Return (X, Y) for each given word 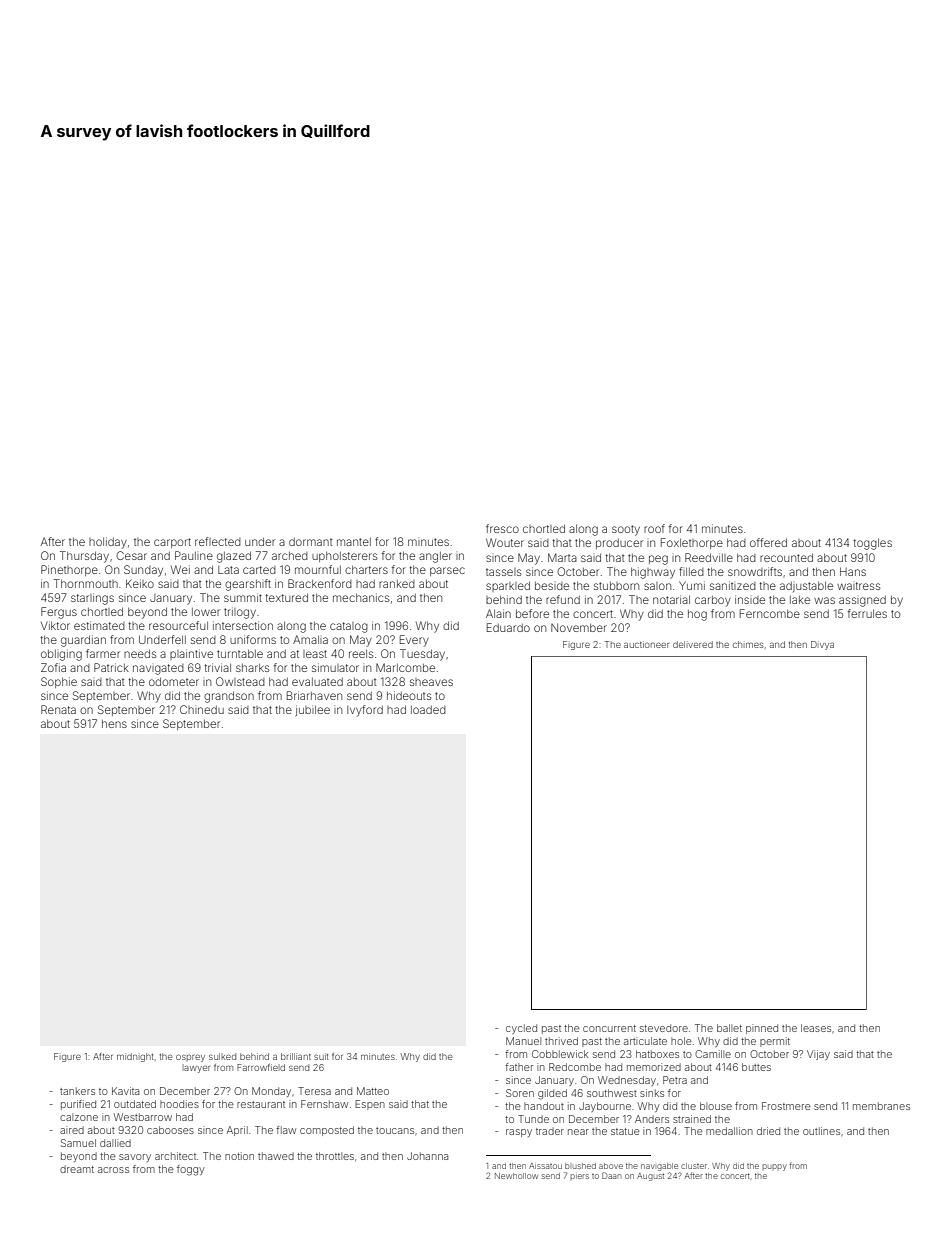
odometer (174, 682)
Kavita (125, 1091)
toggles (872, 544)
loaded (428, 710)
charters (366, 570)
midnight (135, 1057)
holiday (108, 543)
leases (816, 1028)
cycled (521, 1029)
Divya (822, 645)
